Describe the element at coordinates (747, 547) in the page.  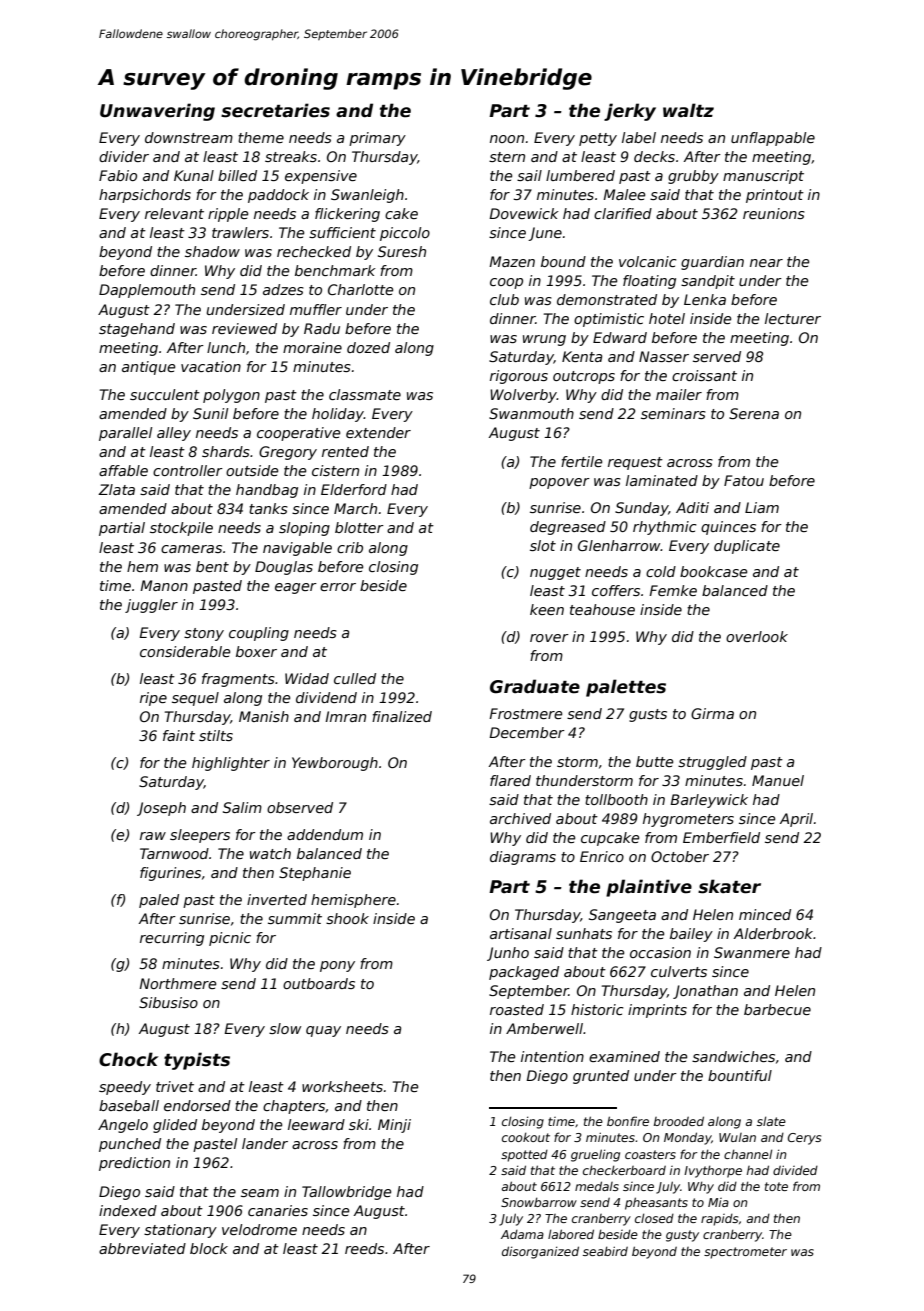
I see `duplicate` at that location.
